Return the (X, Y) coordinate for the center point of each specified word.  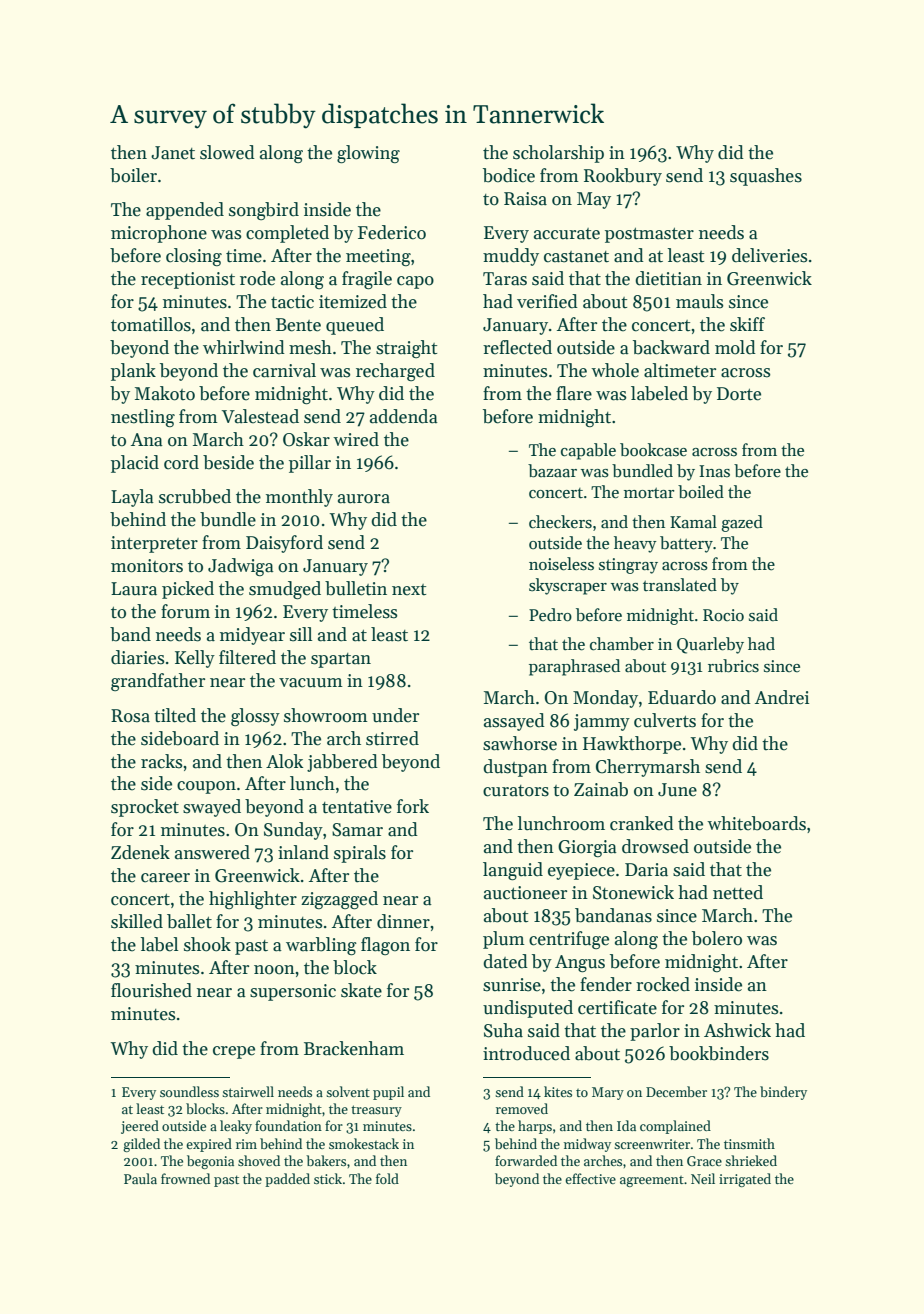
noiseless (561, 564)
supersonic (293, 992)
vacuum (311, 683)
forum (185, 611)
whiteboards (756, 823)
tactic (292, 302)
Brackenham (354, 1048)
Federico (392, 232)
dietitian (668, 278)
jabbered (342, 763)
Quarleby (710, 645)
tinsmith (749, 1143)
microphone (159, 234)
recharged (395, 372)
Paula (140, 1178)
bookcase (653, 450)
